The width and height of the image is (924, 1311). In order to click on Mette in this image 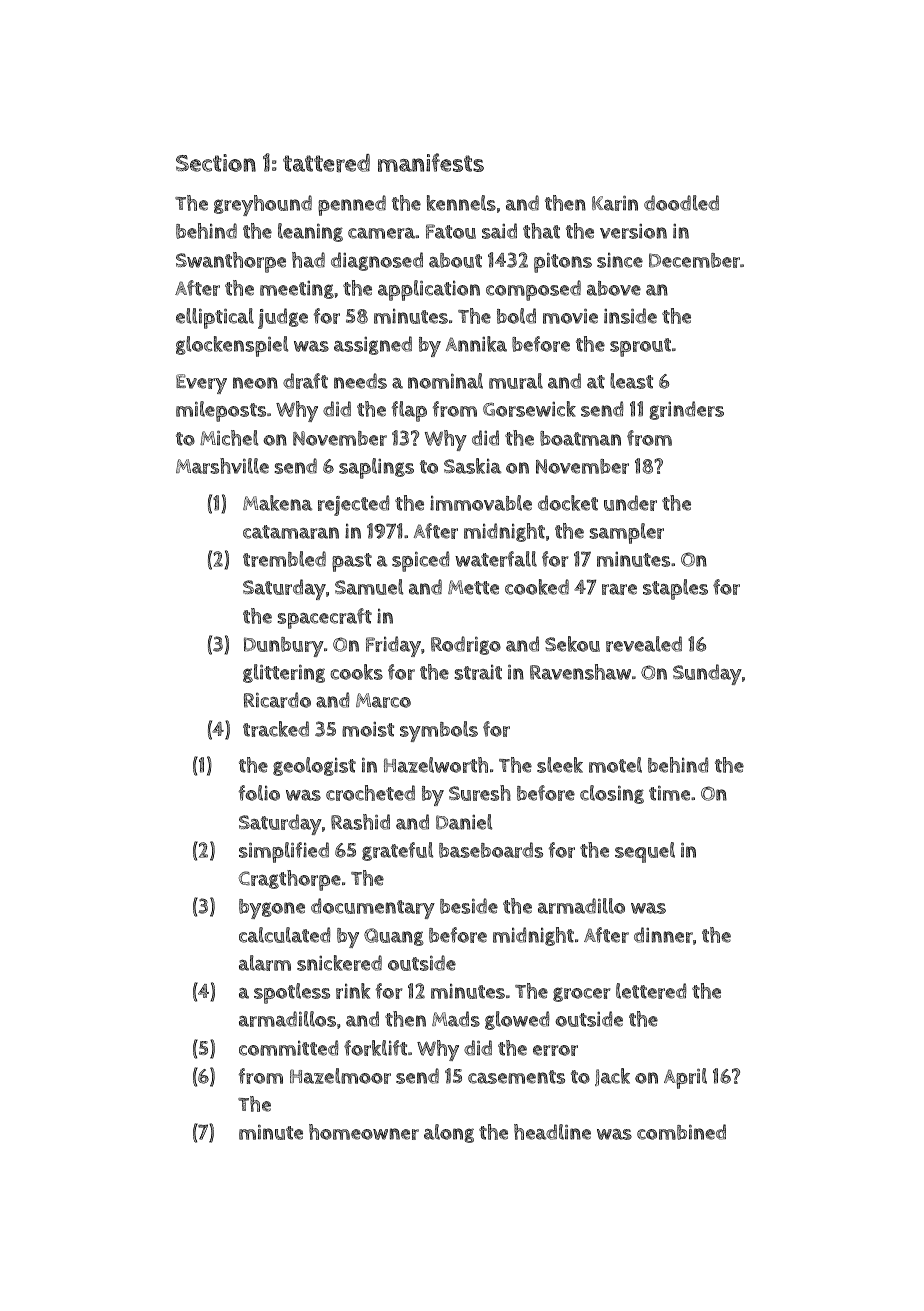, I will do `click(473, 587)`.
